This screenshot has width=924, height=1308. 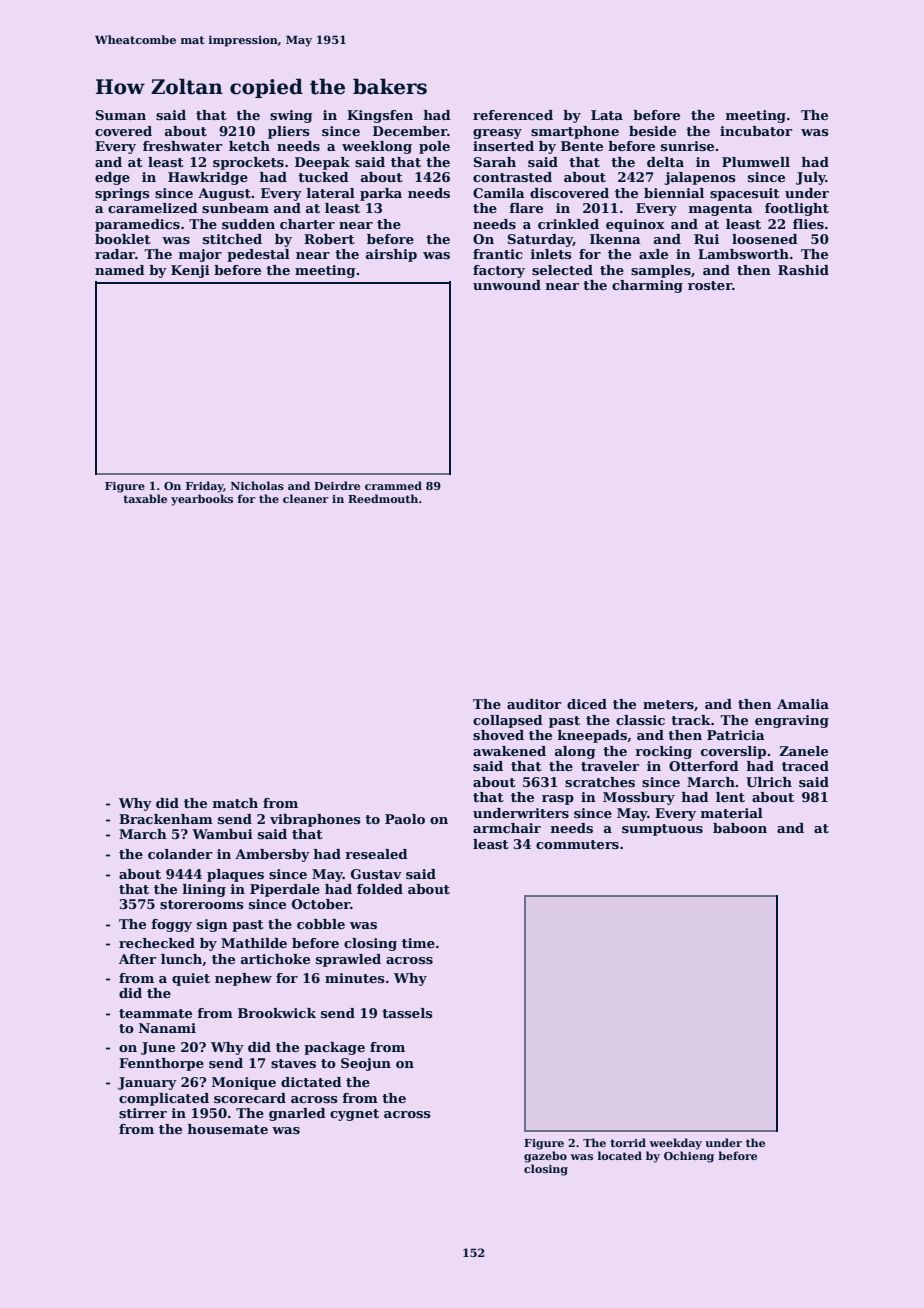 I want to click on tassels, so click(x=407, y=1013).
